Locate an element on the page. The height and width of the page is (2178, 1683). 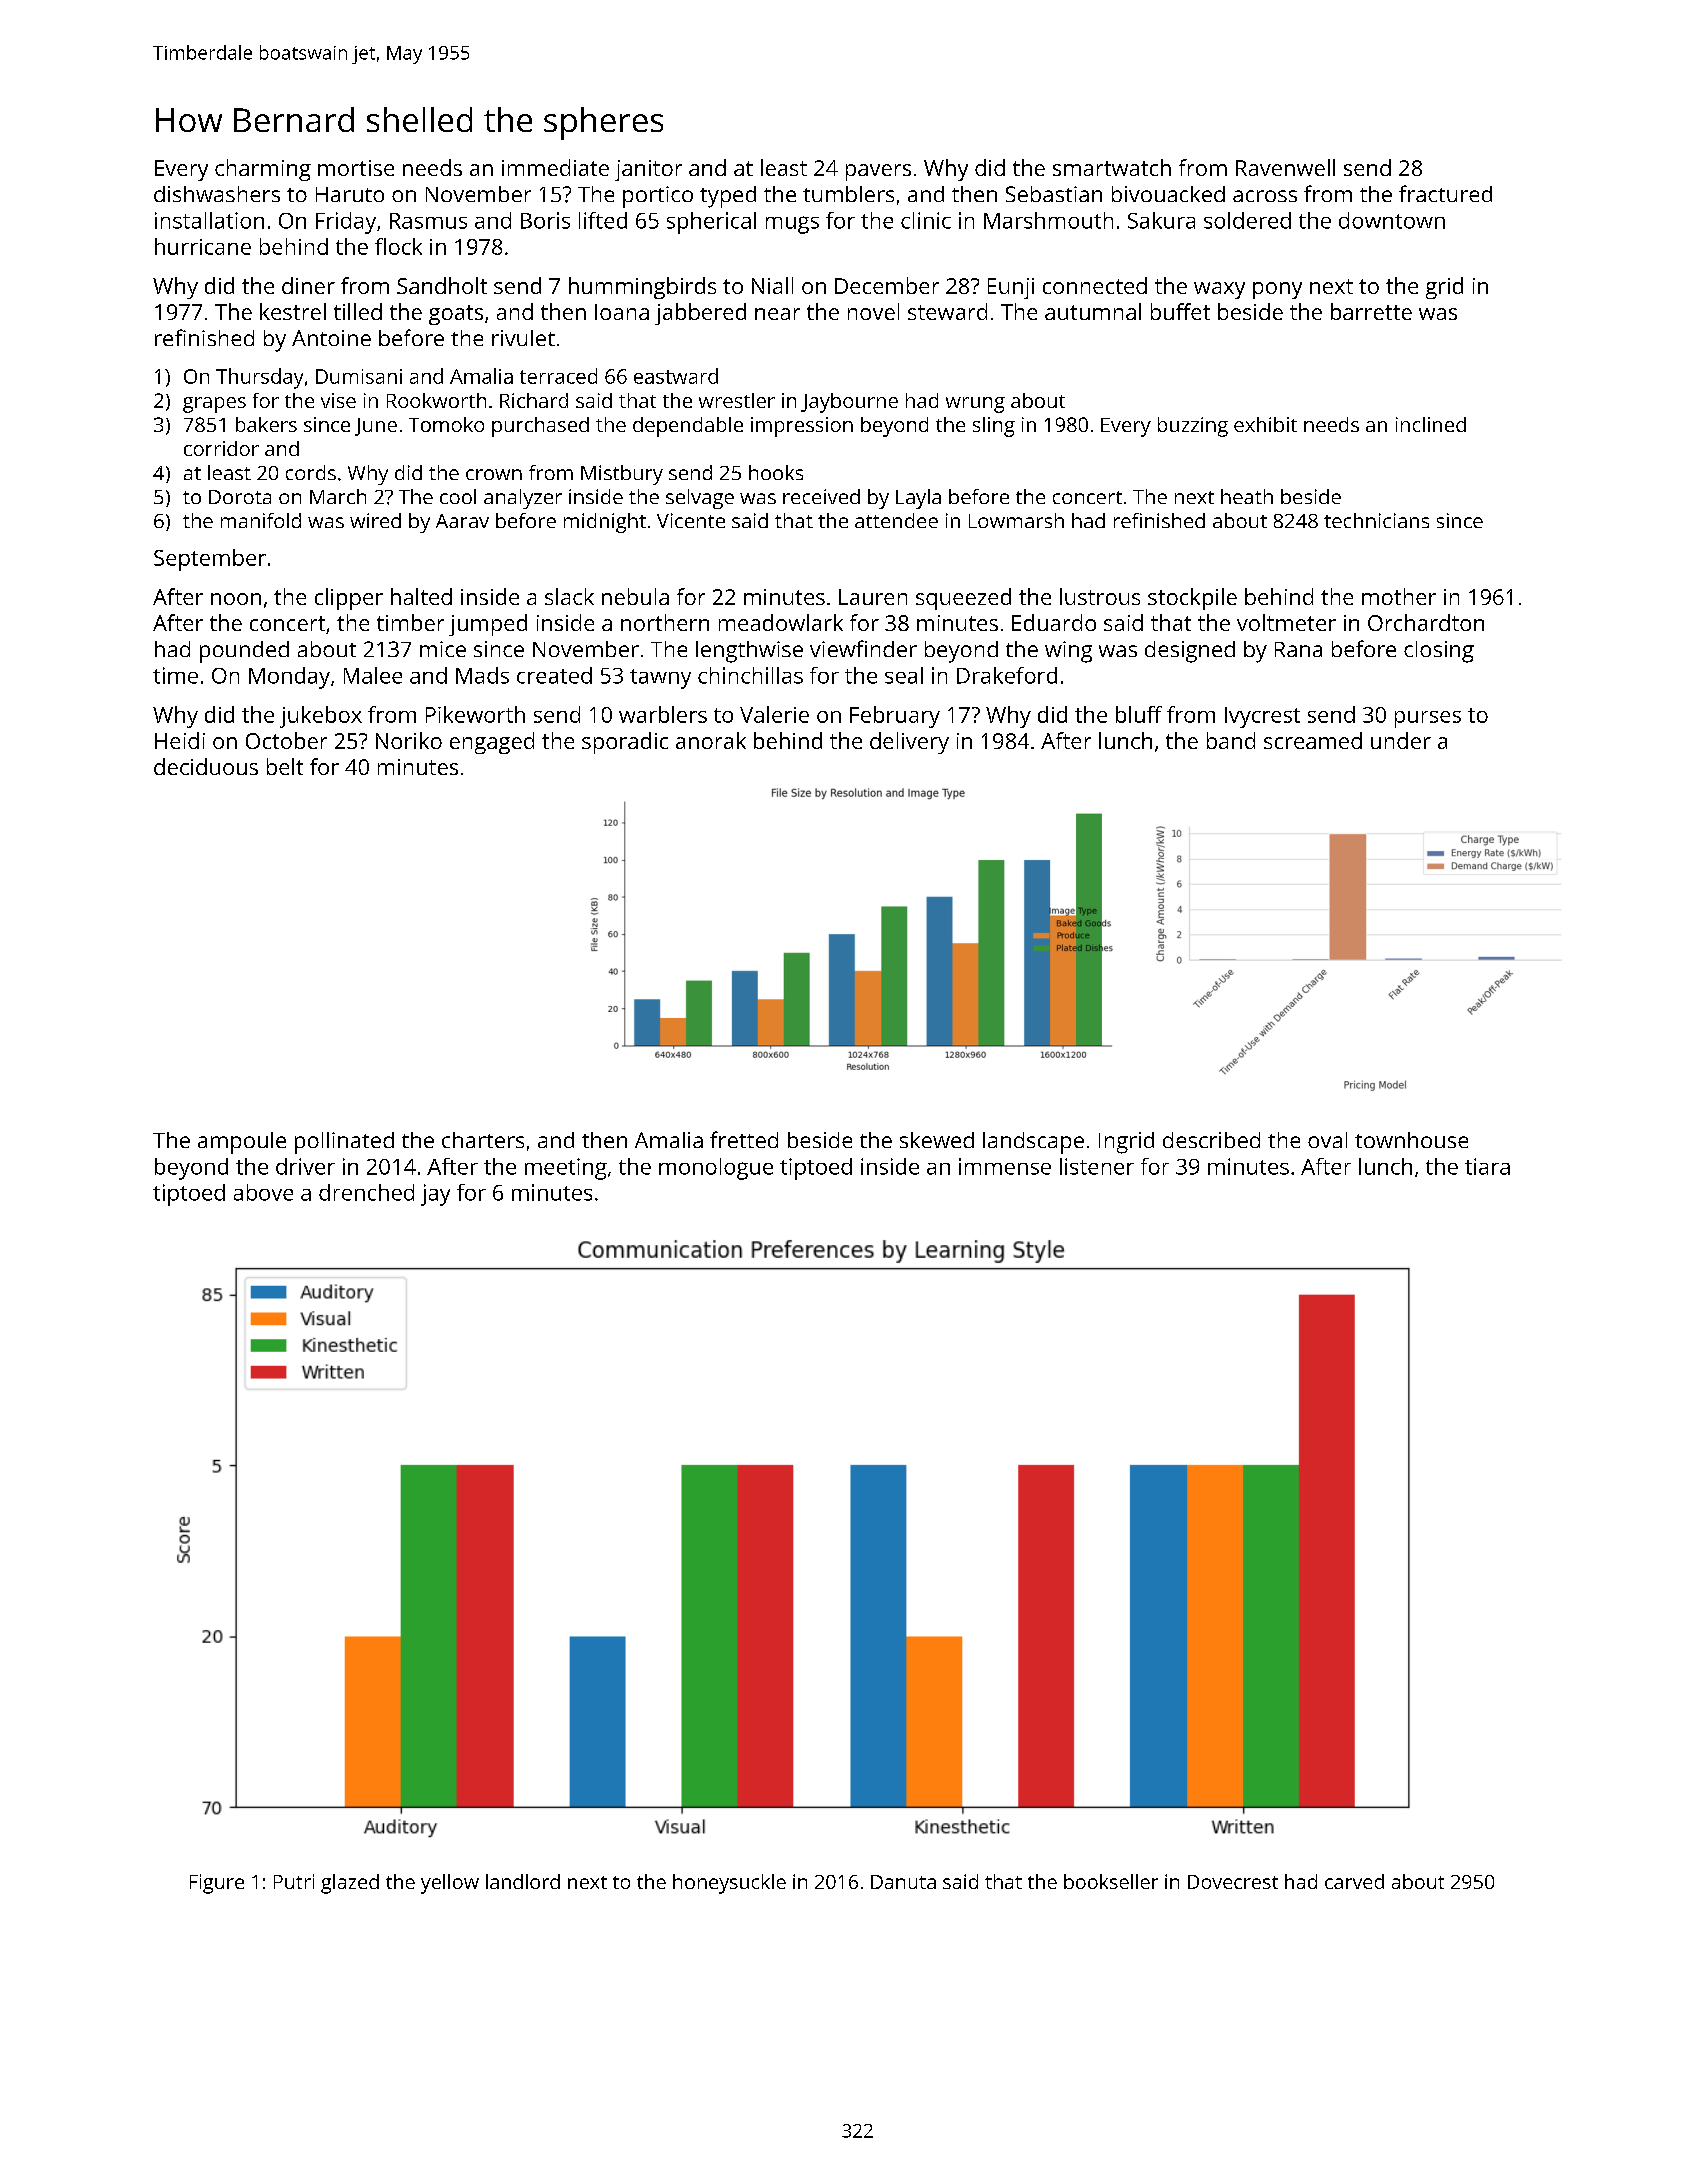
tiara is located at coordinates (1487, 1166).
